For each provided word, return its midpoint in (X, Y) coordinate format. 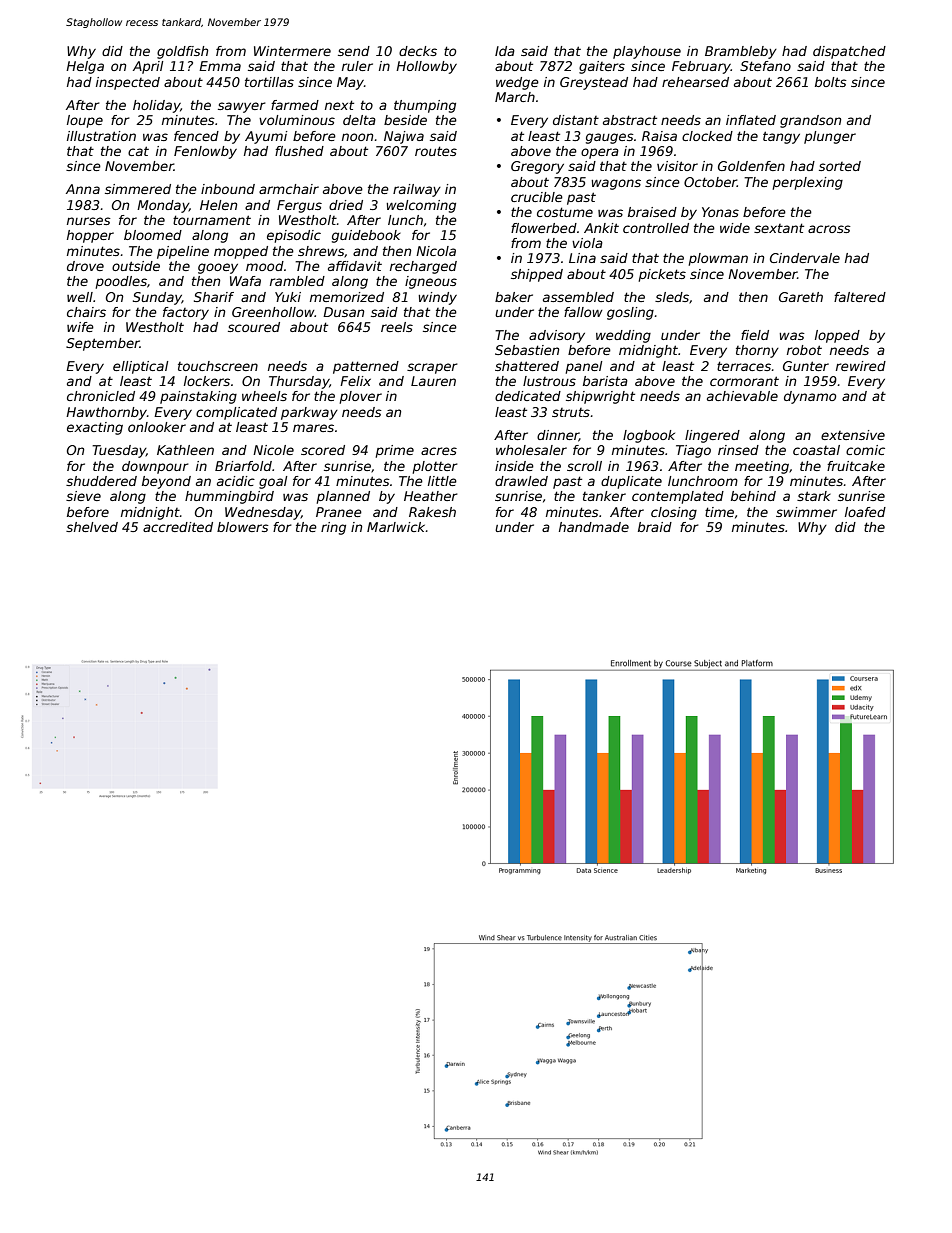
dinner (558, 436)
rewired (861, 366)
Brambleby (741, 52)
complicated (236, 413)
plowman (718, 259)
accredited (178, 527)
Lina (582, 258)
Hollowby (426, 67)
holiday (156, 106)
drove (85, 266)
